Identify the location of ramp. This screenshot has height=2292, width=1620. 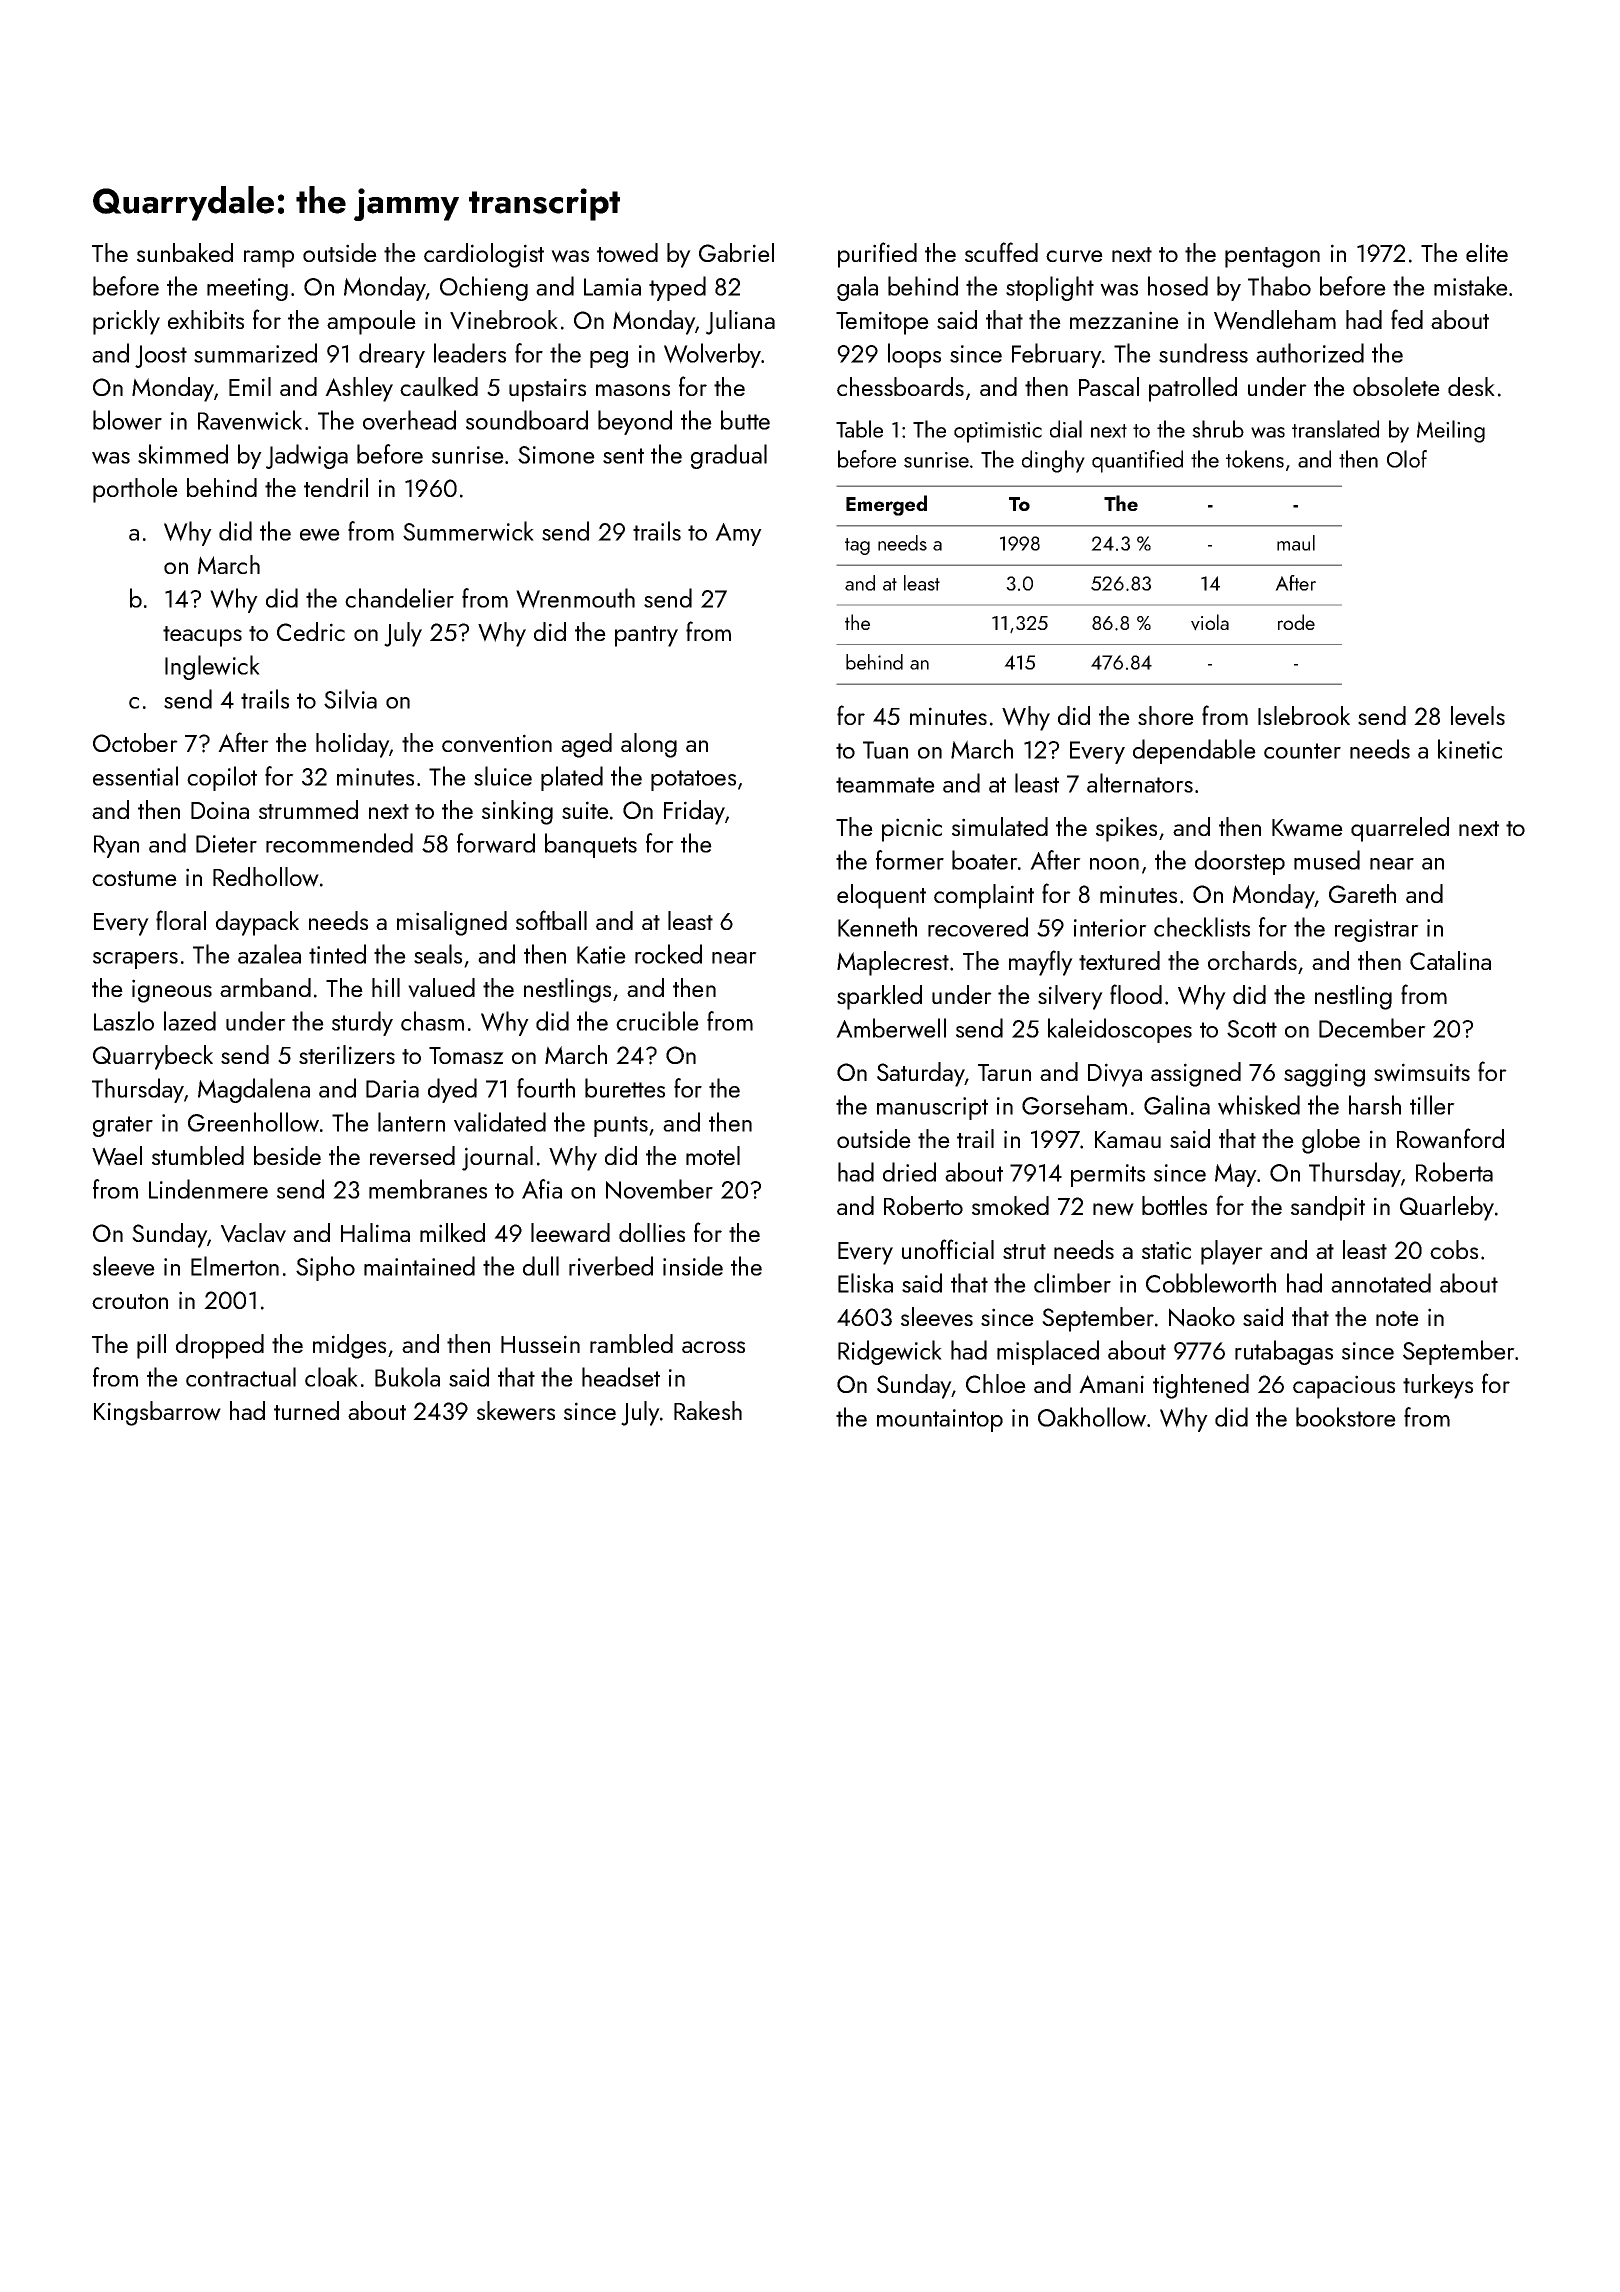
(269, 259).
